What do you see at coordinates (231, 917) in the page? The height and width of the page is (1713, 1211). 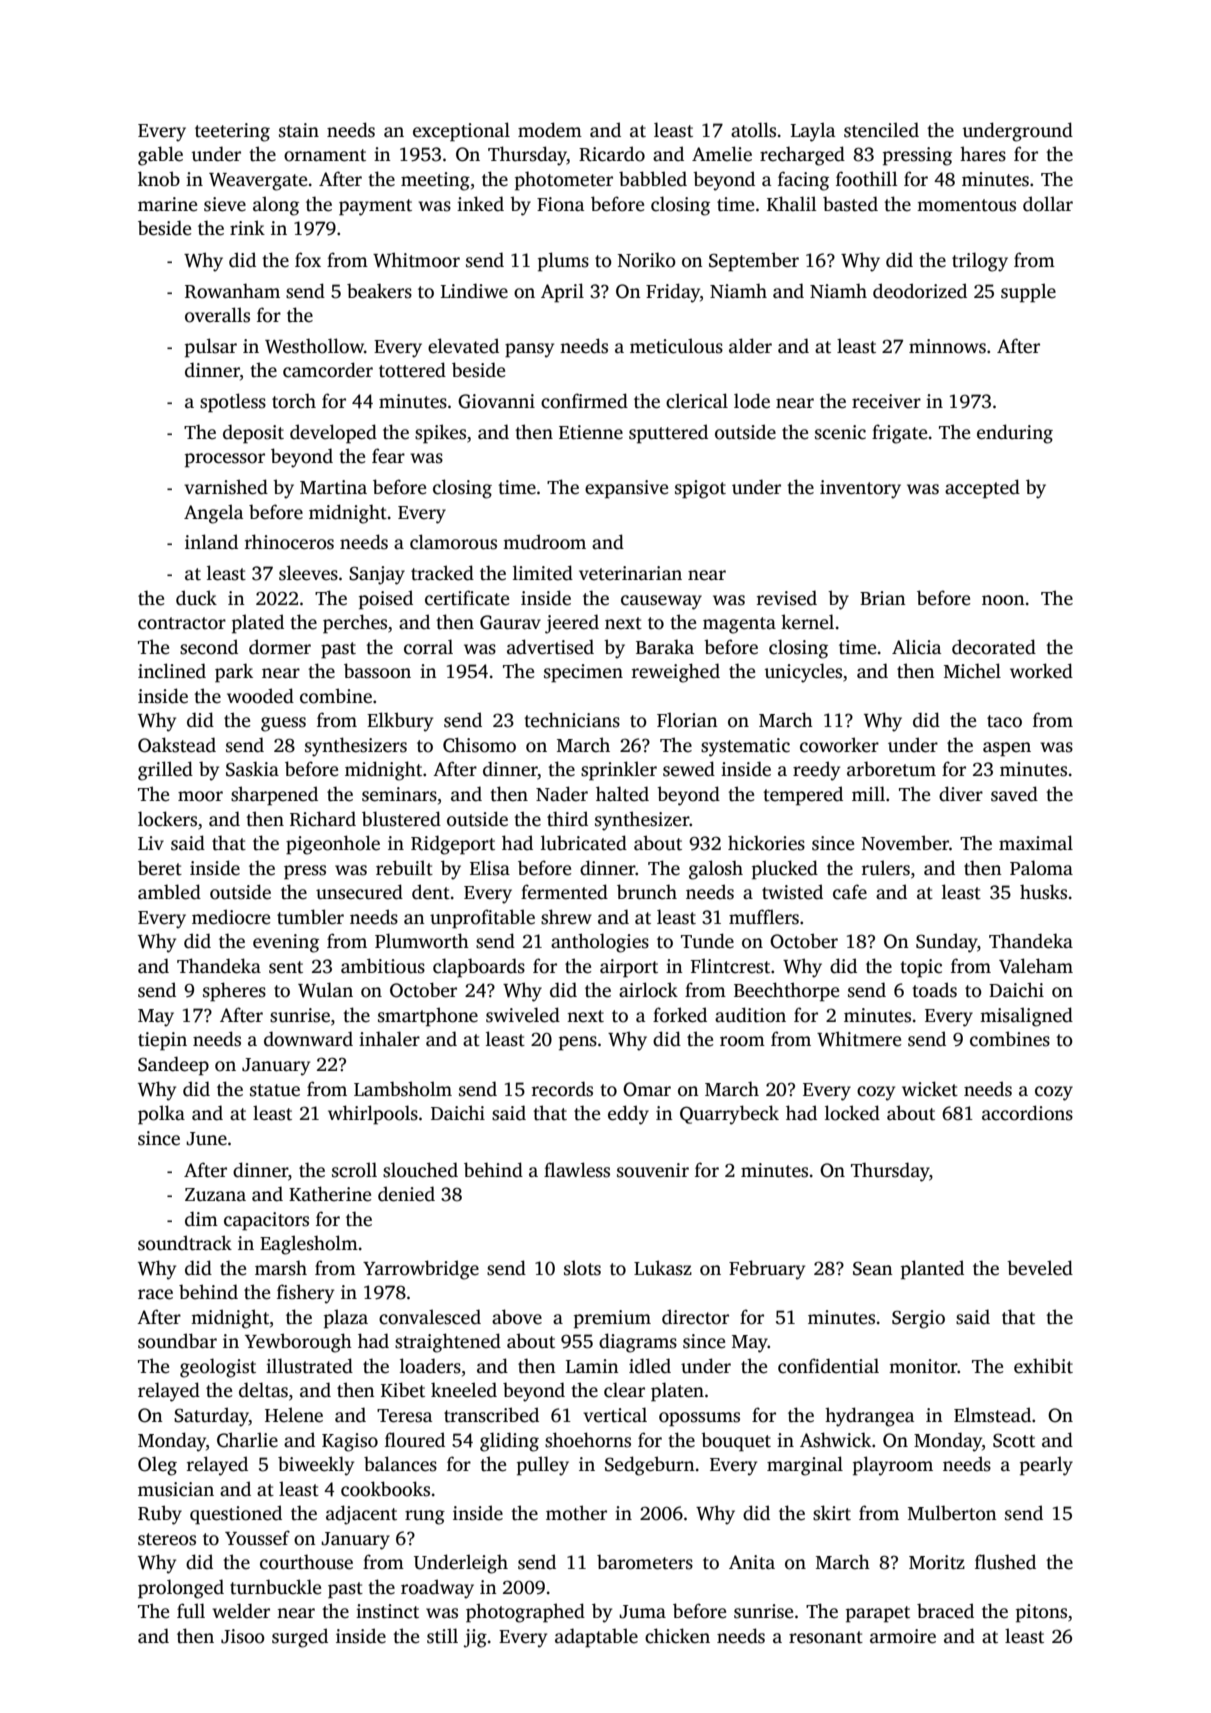 I see `mediocre` at bounding box center [231, 917].
